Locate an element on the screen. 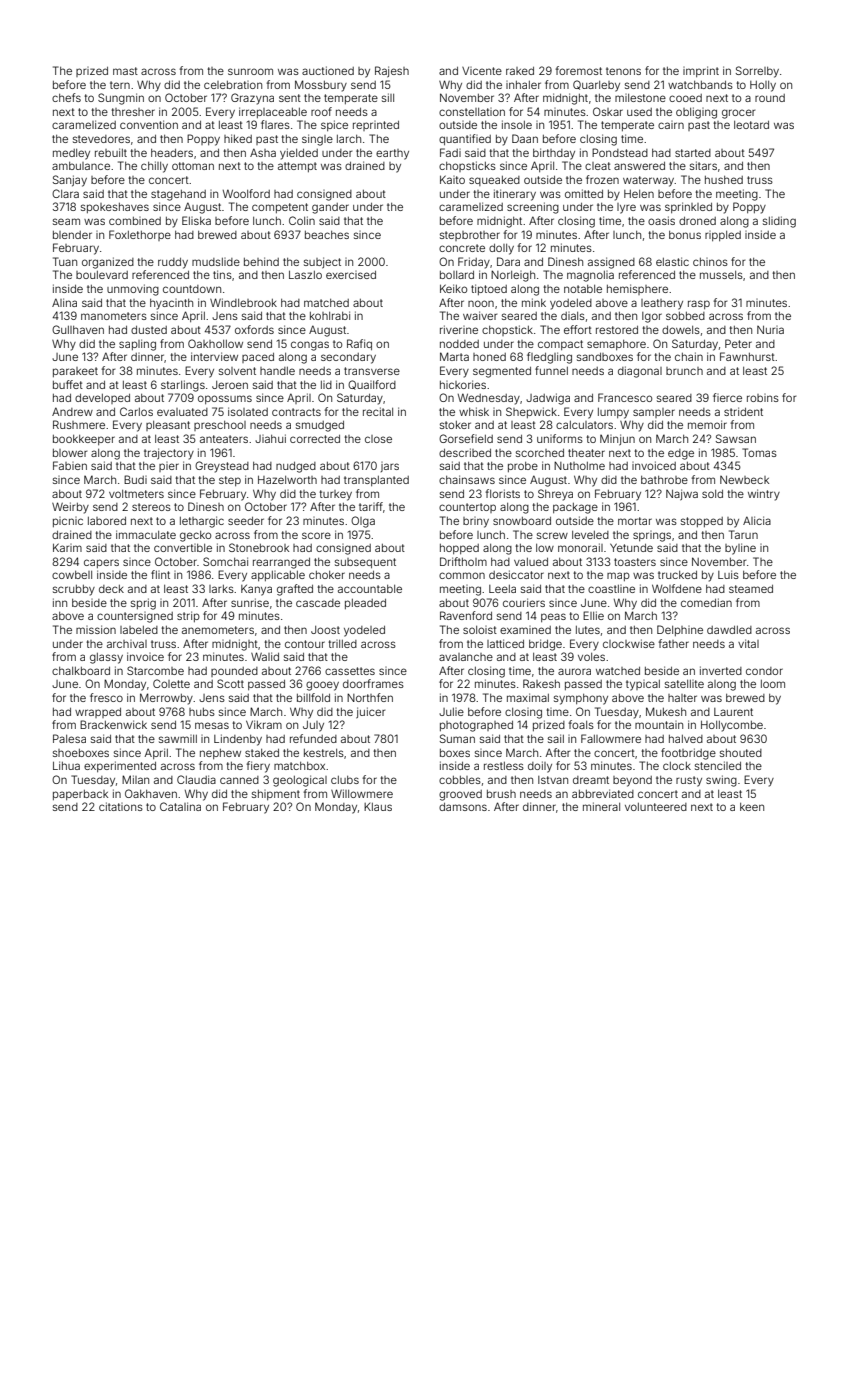 The image size is (849, 1400). mussels is located at coordinates (721, 275).
